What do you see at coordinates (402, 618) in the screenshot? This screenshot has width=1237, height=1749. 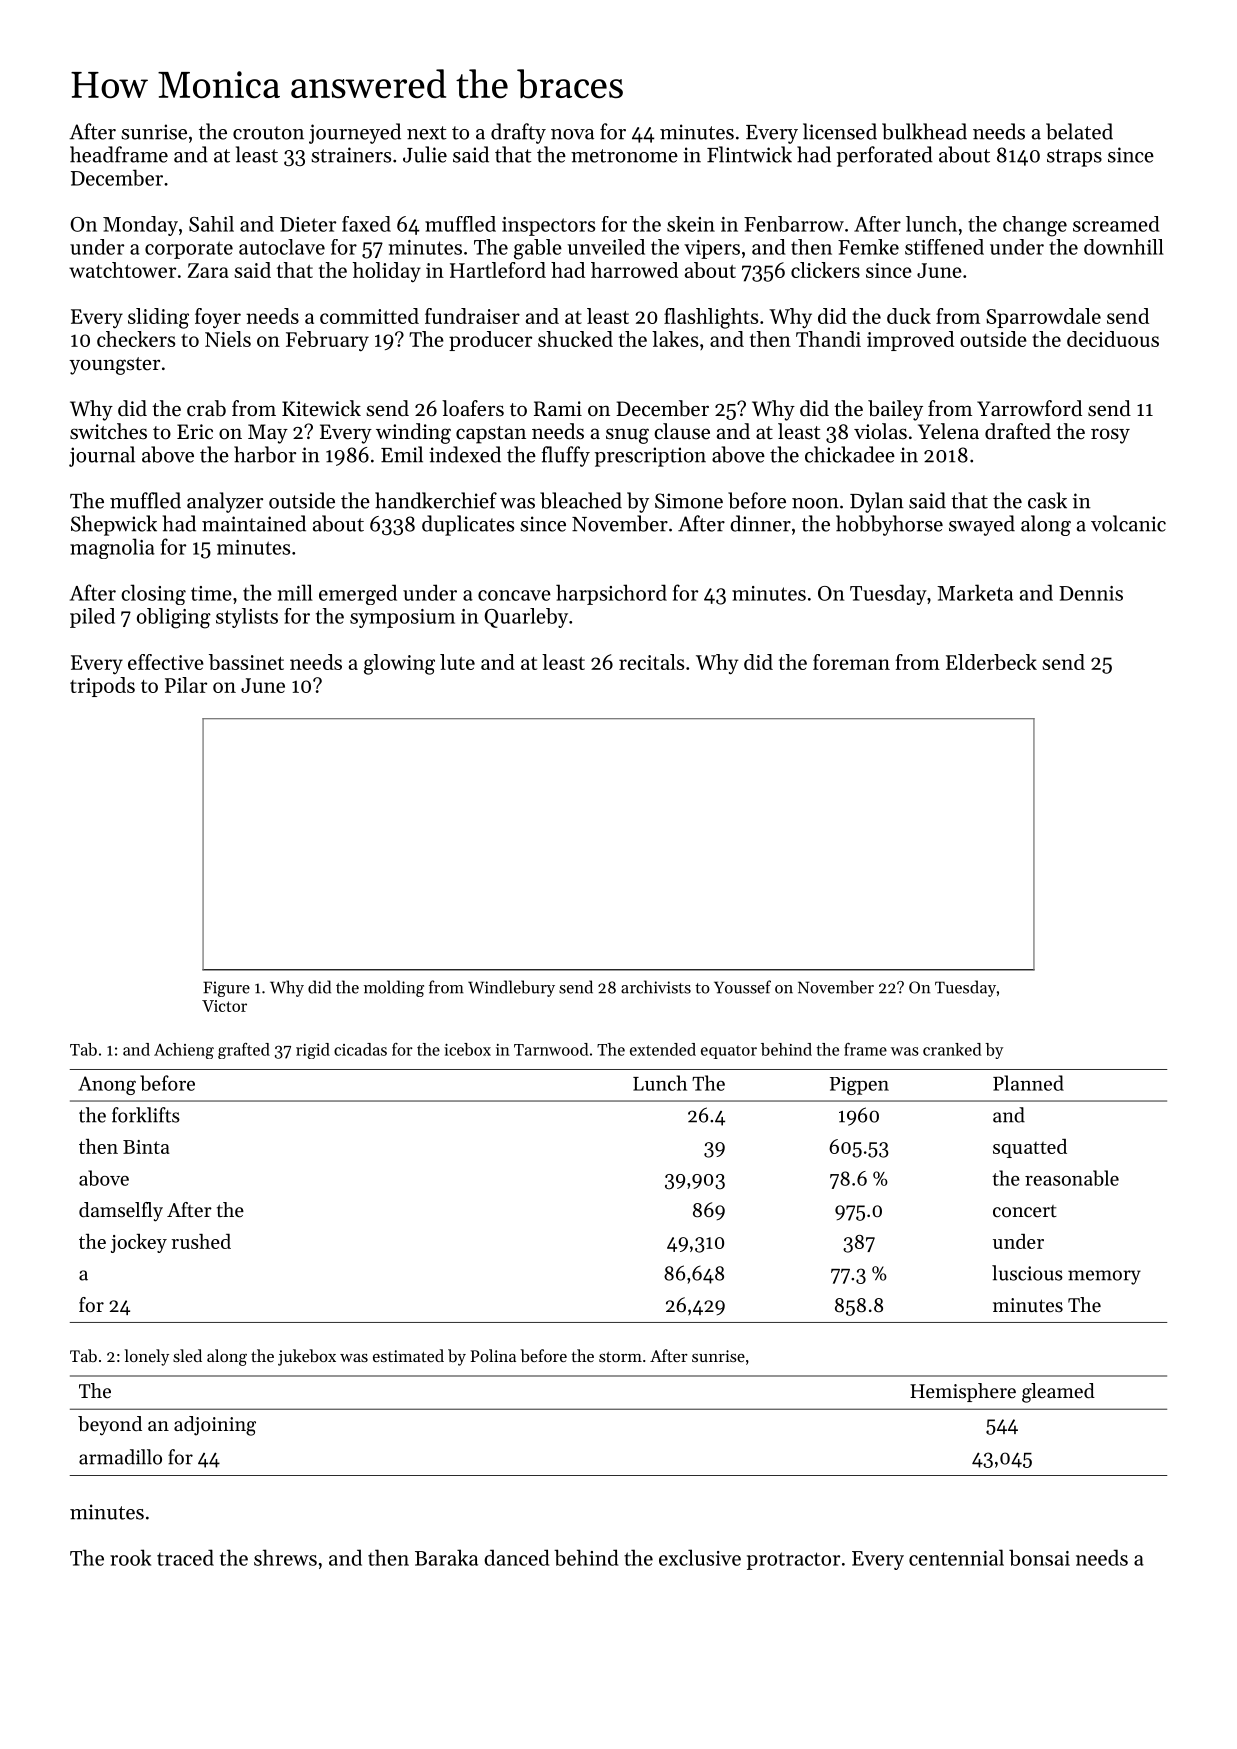 I see `symposium` at bounding box center [402, 618].
